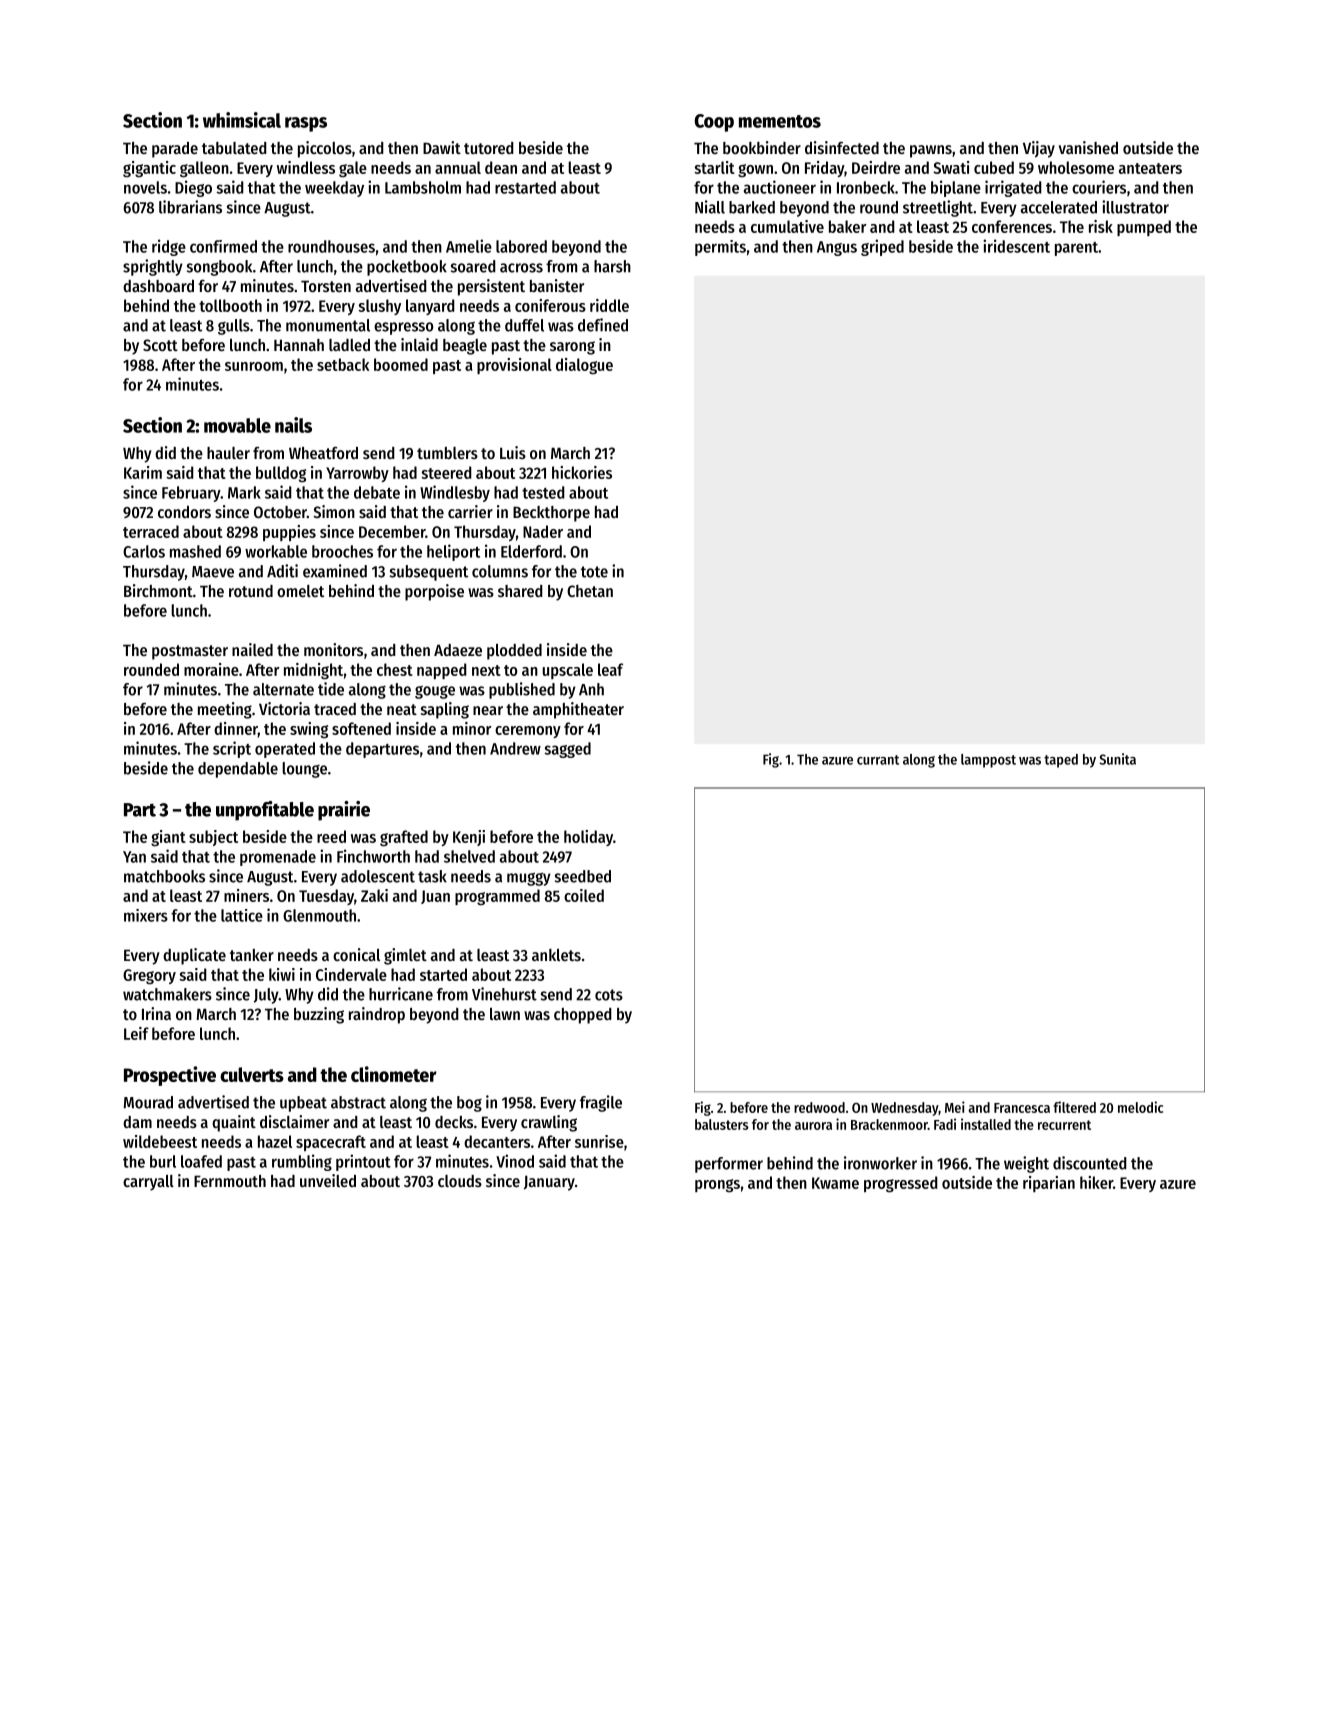  I want to click on January, so click(549, 1183).
